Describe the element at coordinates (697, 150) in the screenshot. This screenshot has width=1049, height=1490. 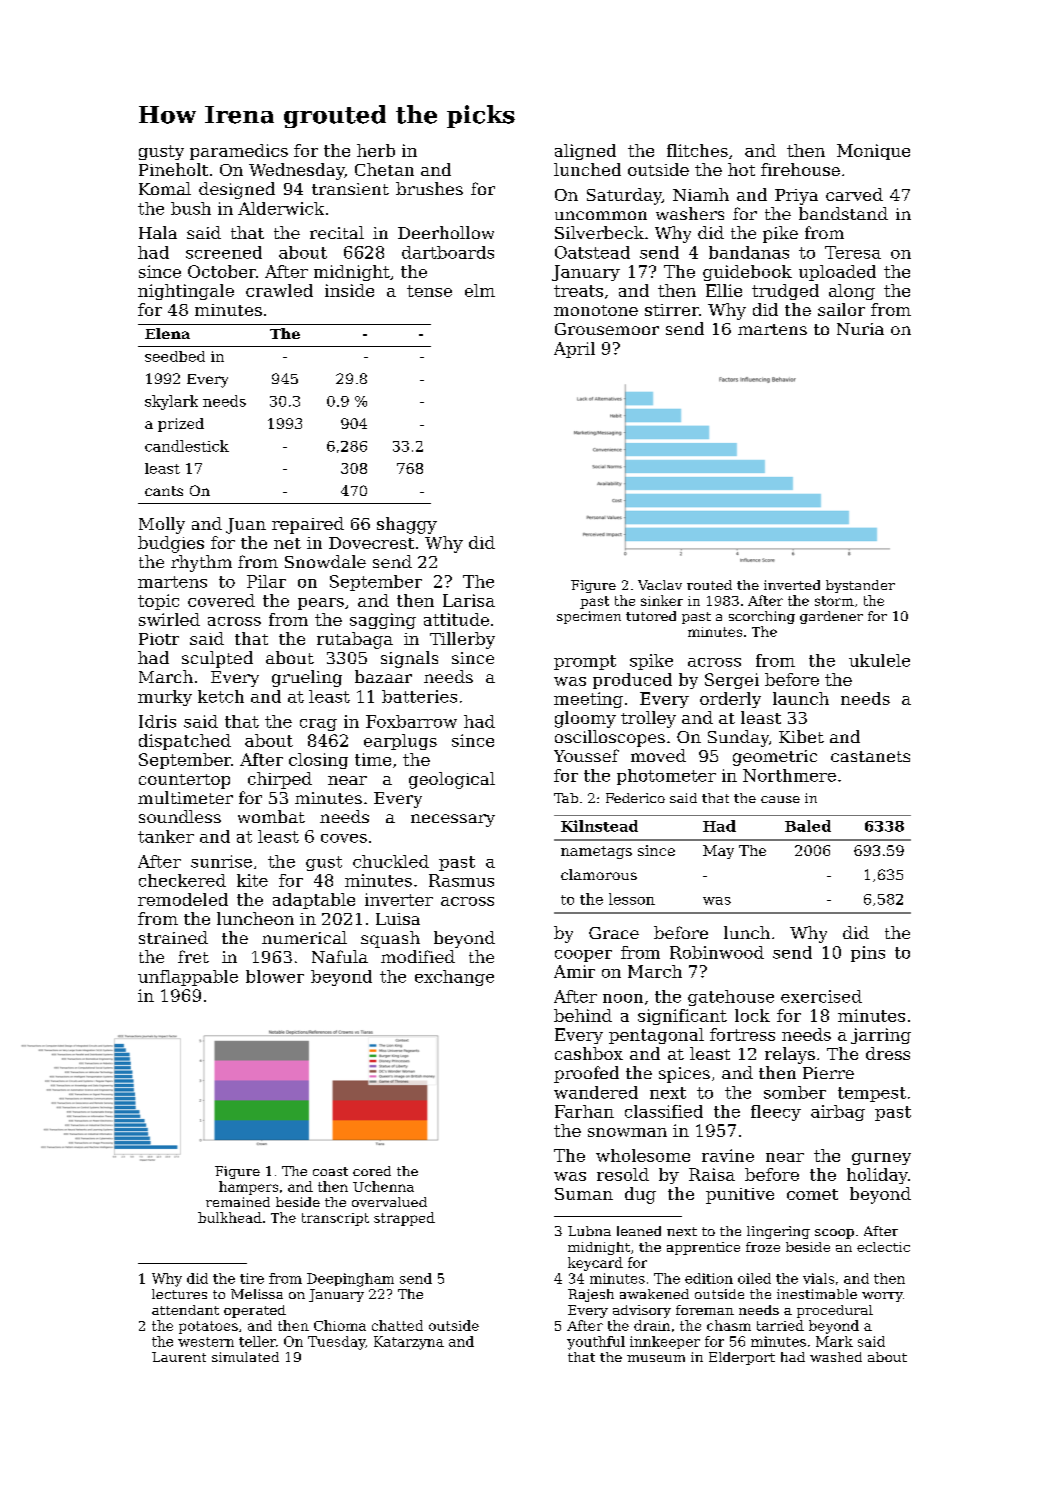
I see `flitches` at that location.
